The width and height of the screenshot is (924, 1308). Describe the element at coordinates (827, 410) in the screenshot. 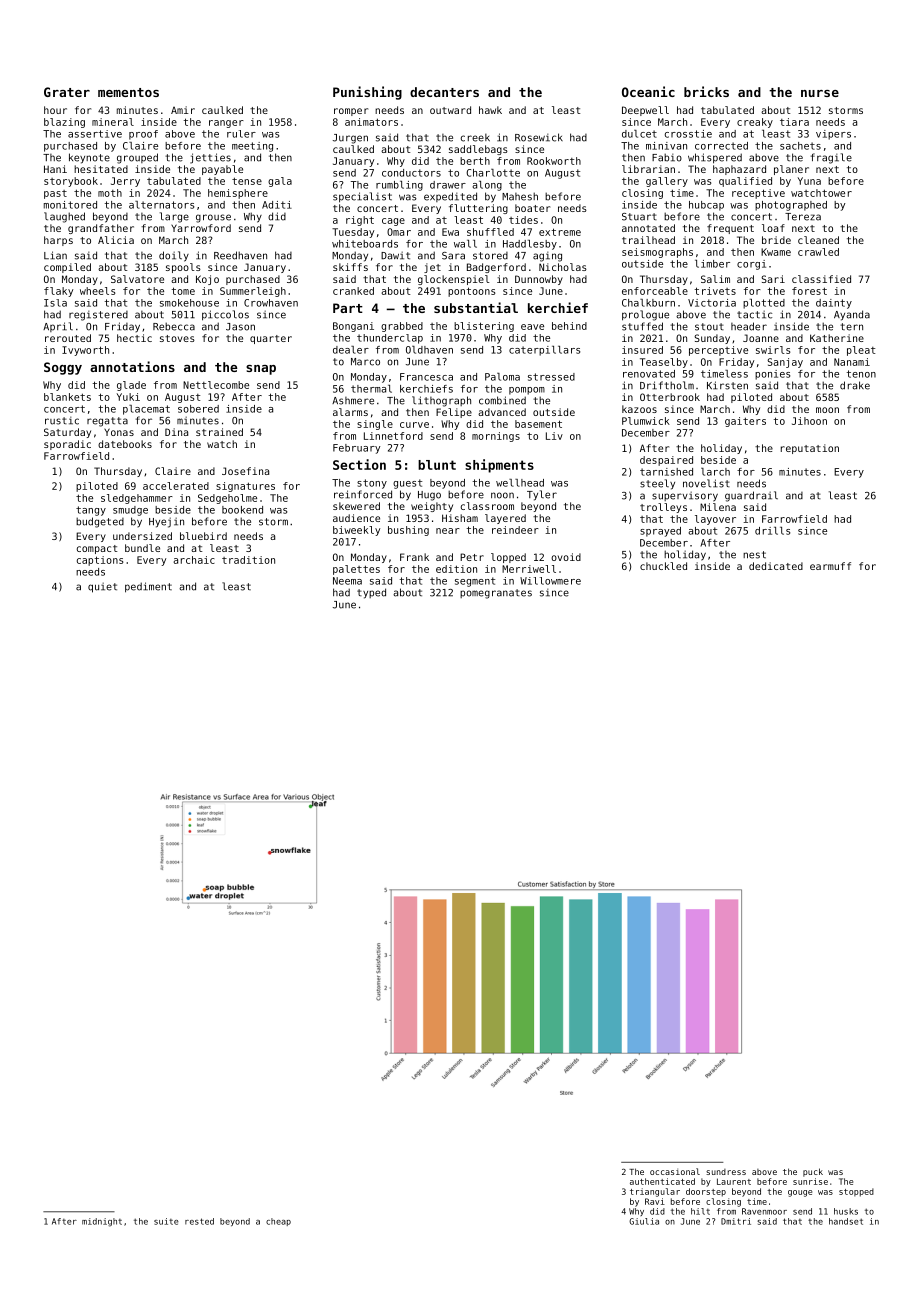

I see `moon` at that location.
